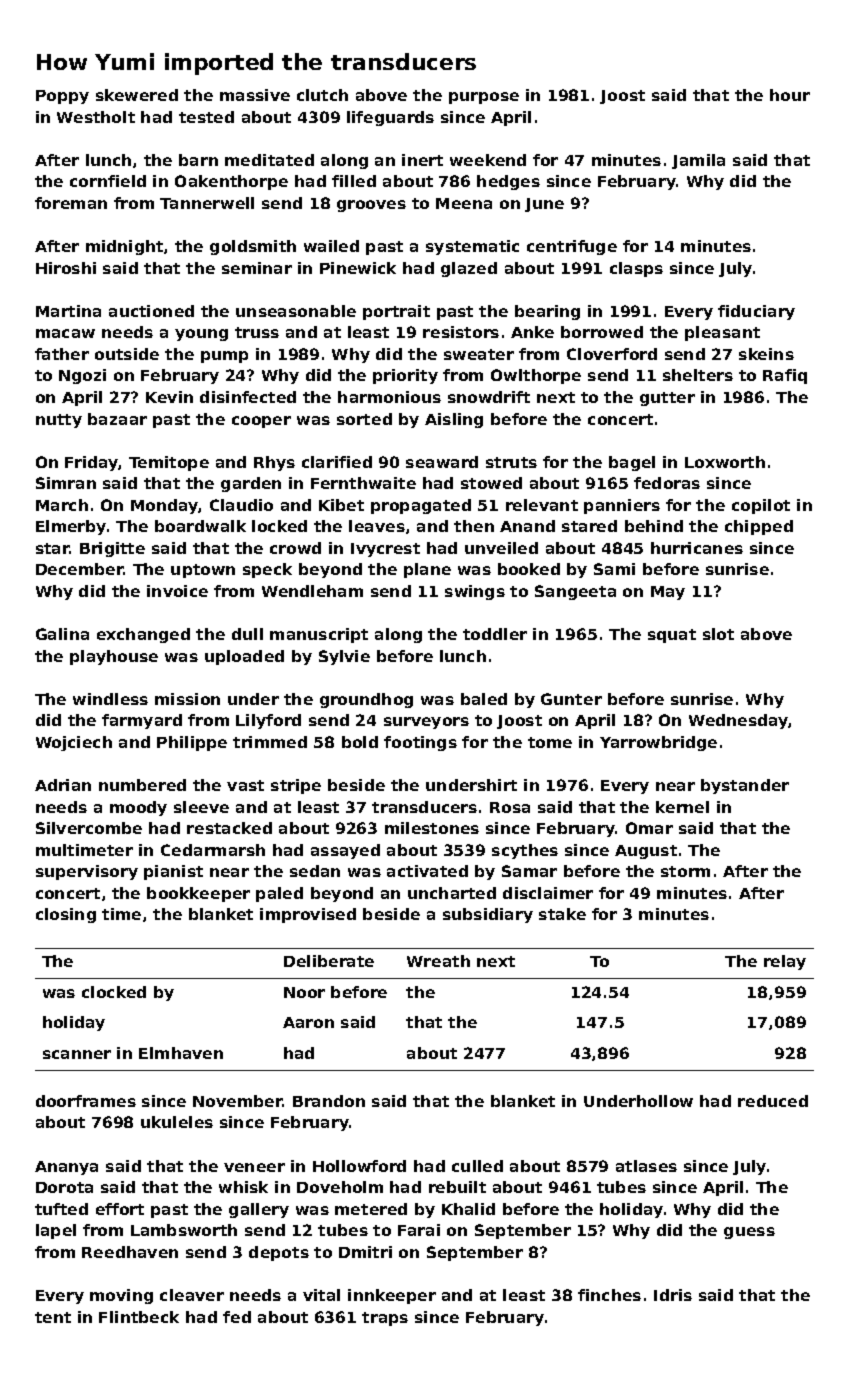 This document has width=849, height=1400. I want to click on restacked, so click(229, 828).
